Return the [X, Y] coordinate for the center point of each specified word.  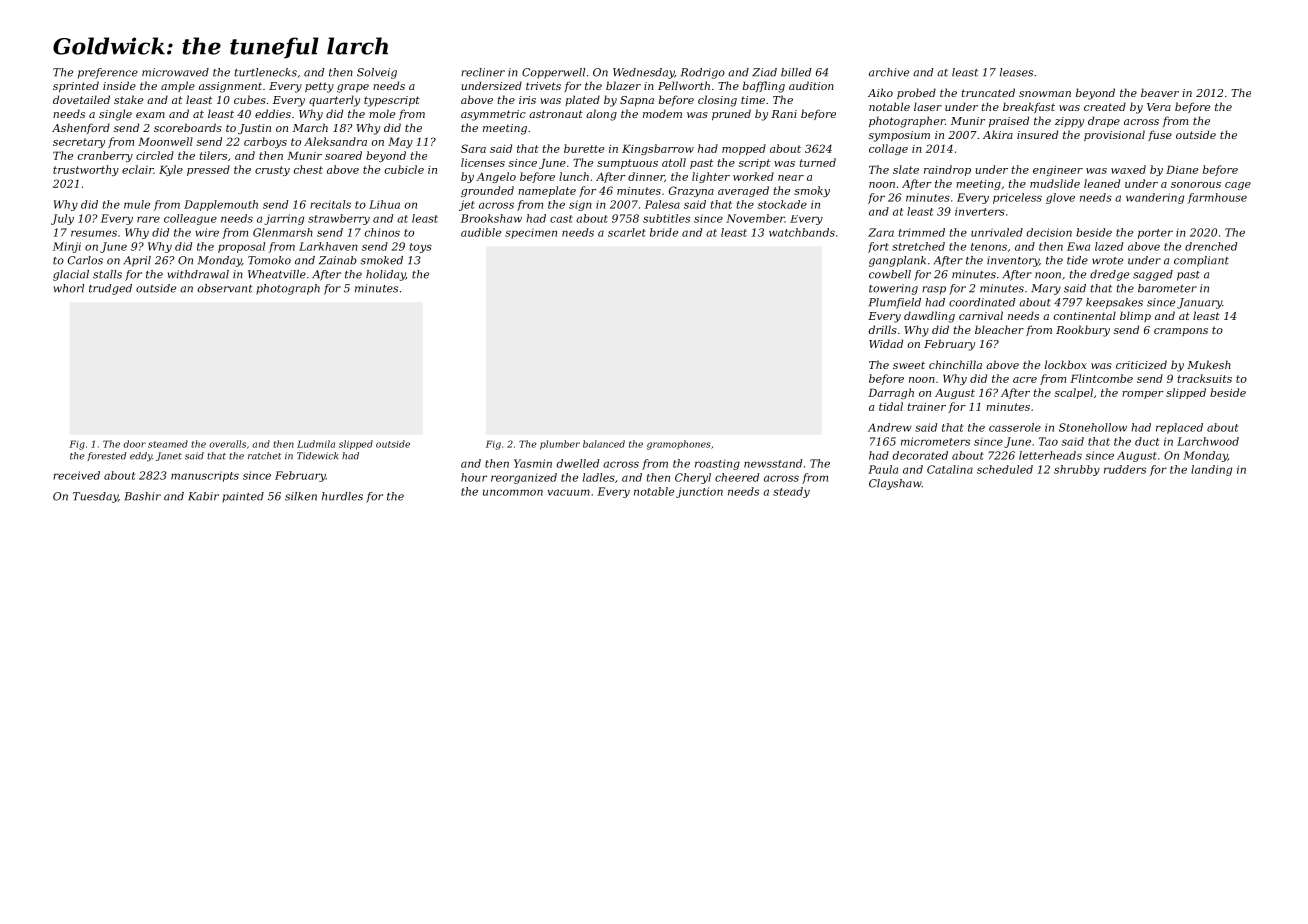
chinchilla [955, 364]
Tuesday [95, 497]
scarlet [627, 232]
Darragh [891, 393]
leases [1016, 72]
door [134, 444]
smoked [381, 260]
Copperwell [553, 73]
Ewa [1078, 246]
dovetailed [81, 99]
